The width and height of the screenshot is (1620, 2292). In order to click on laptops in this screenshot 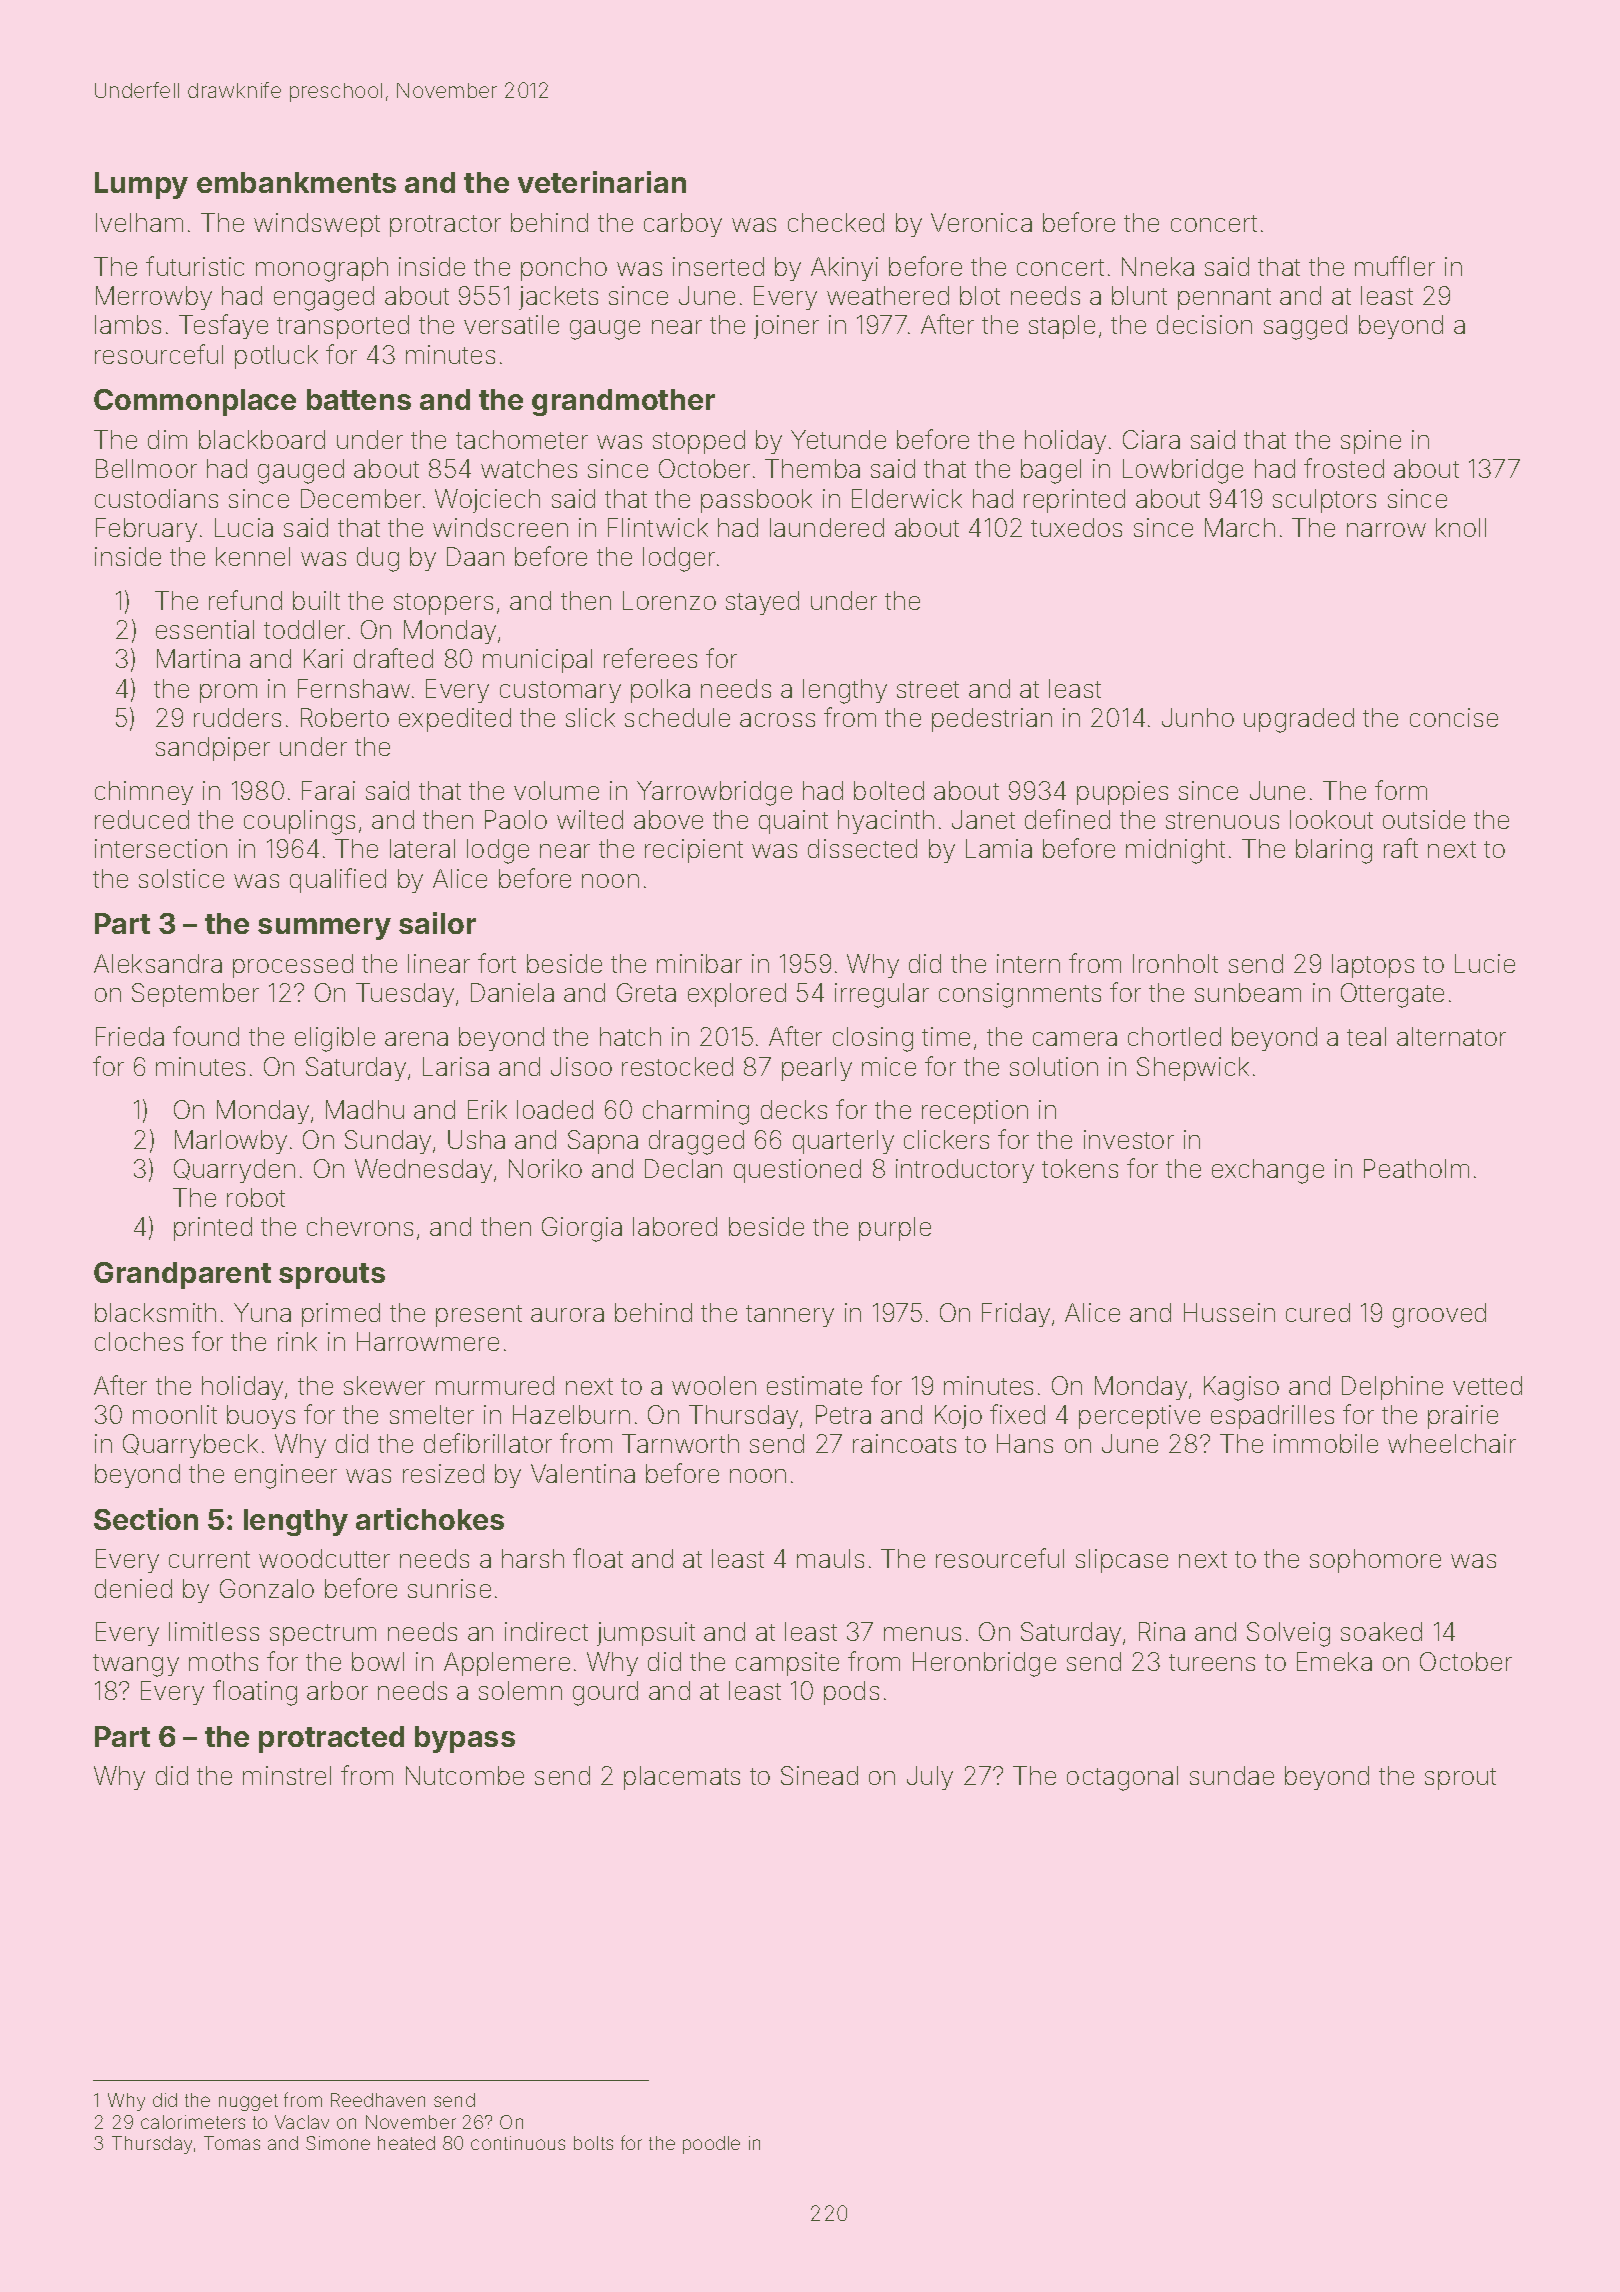, I will do `click(1373, 966)`.
